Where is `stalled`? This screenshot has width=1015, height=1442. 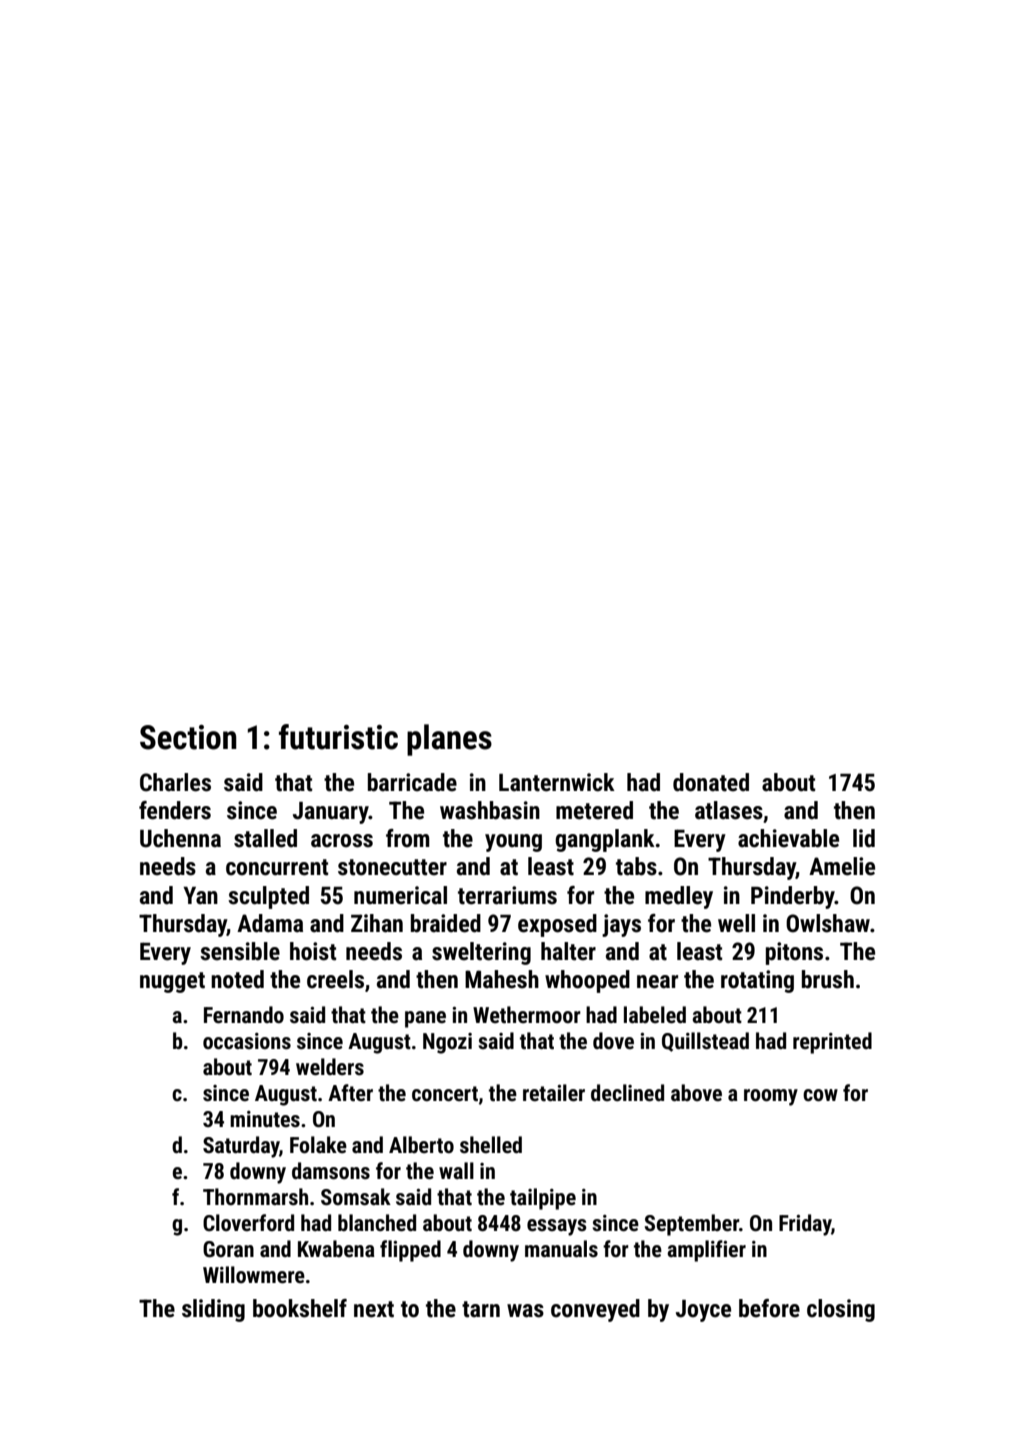 stalled is located at coordinates (265, 838).
